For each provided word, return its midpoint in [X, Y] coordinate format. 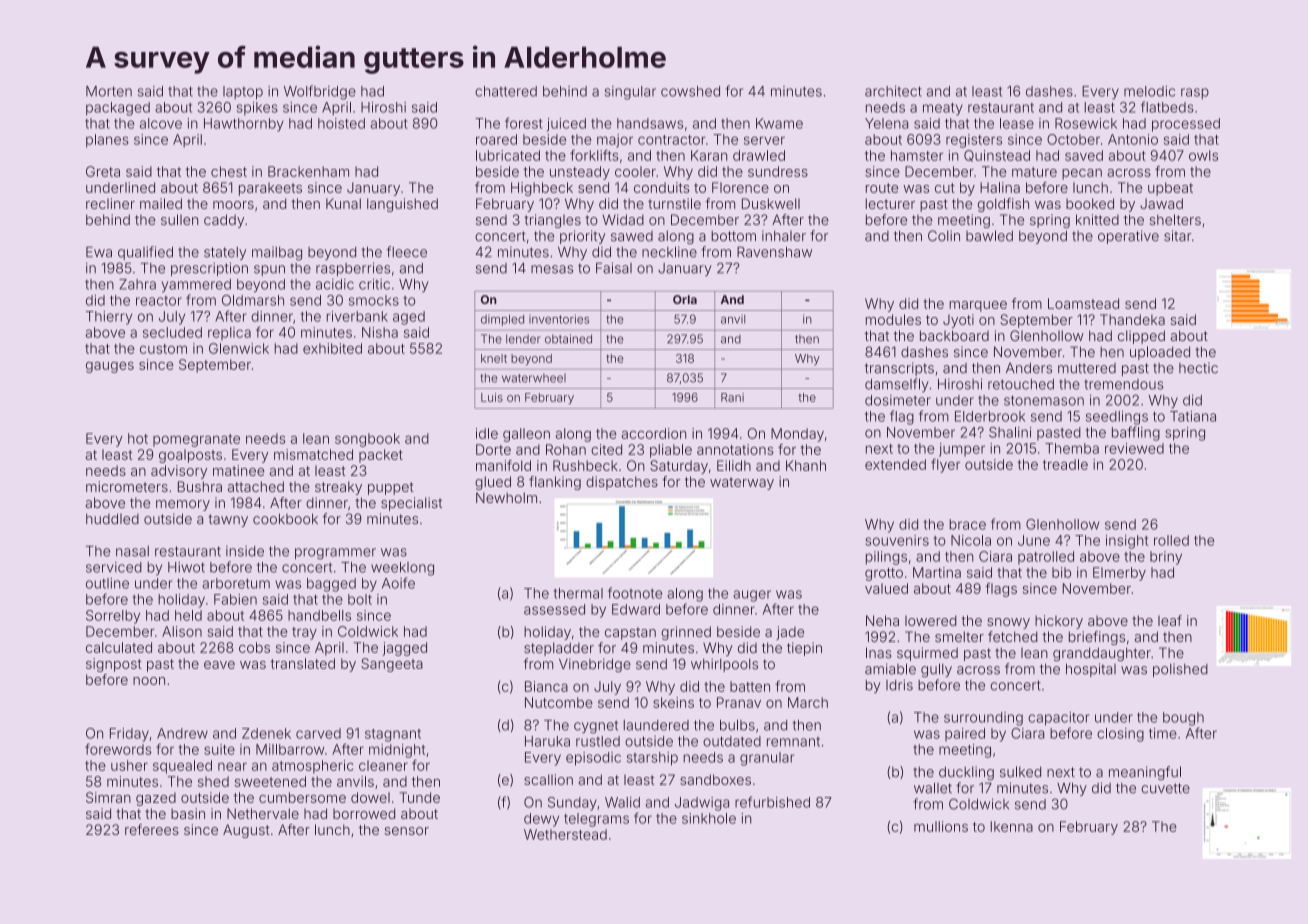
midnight [397, 751]
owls [1203, 155]
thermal [578, 593]
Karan [709, 155]
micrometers [127, 486]
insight [1127, 542]
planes [107, 141]
